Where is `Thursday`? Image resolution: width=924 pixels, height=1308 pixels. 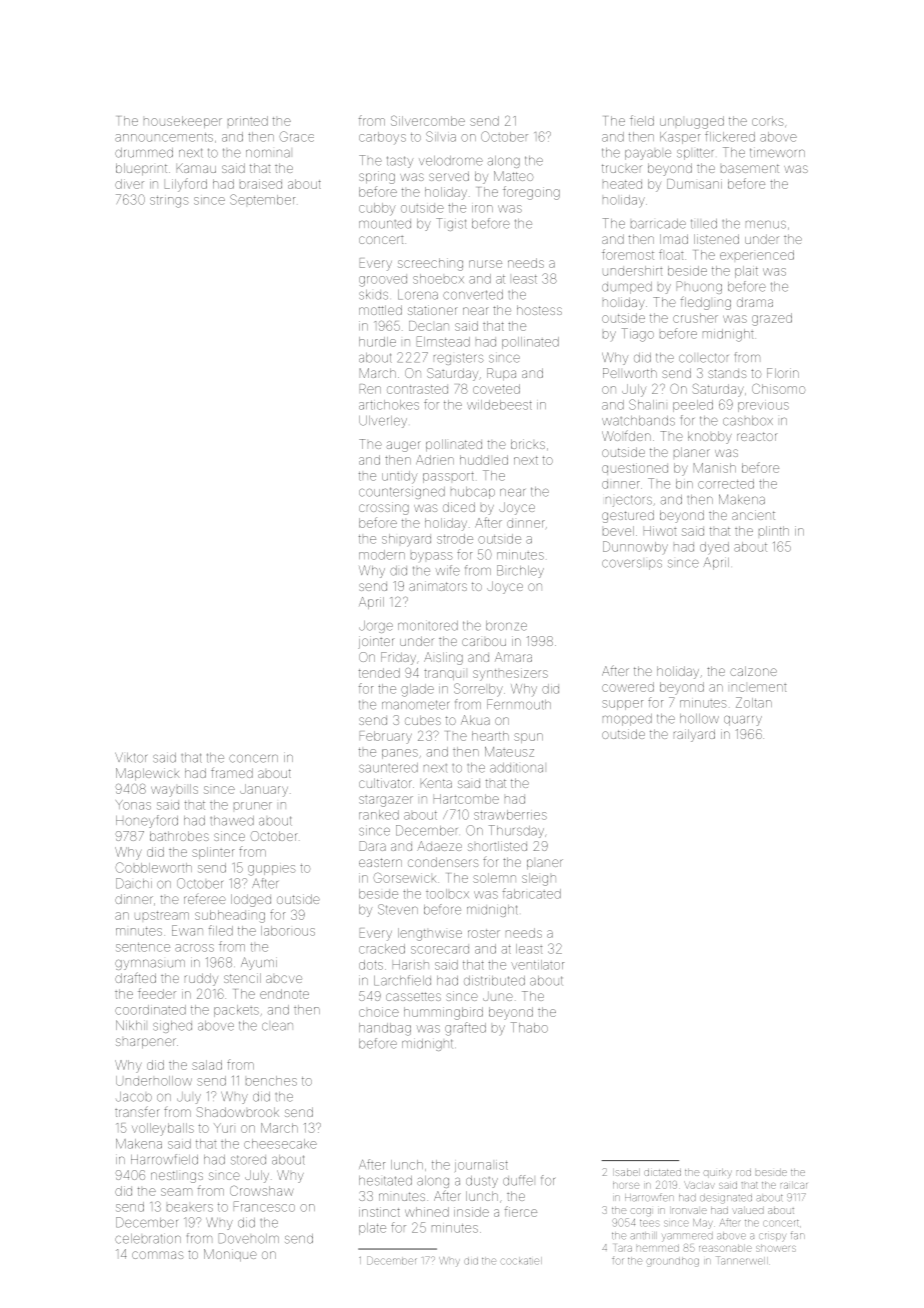 Thursday is located at coordinates (516, 831).
